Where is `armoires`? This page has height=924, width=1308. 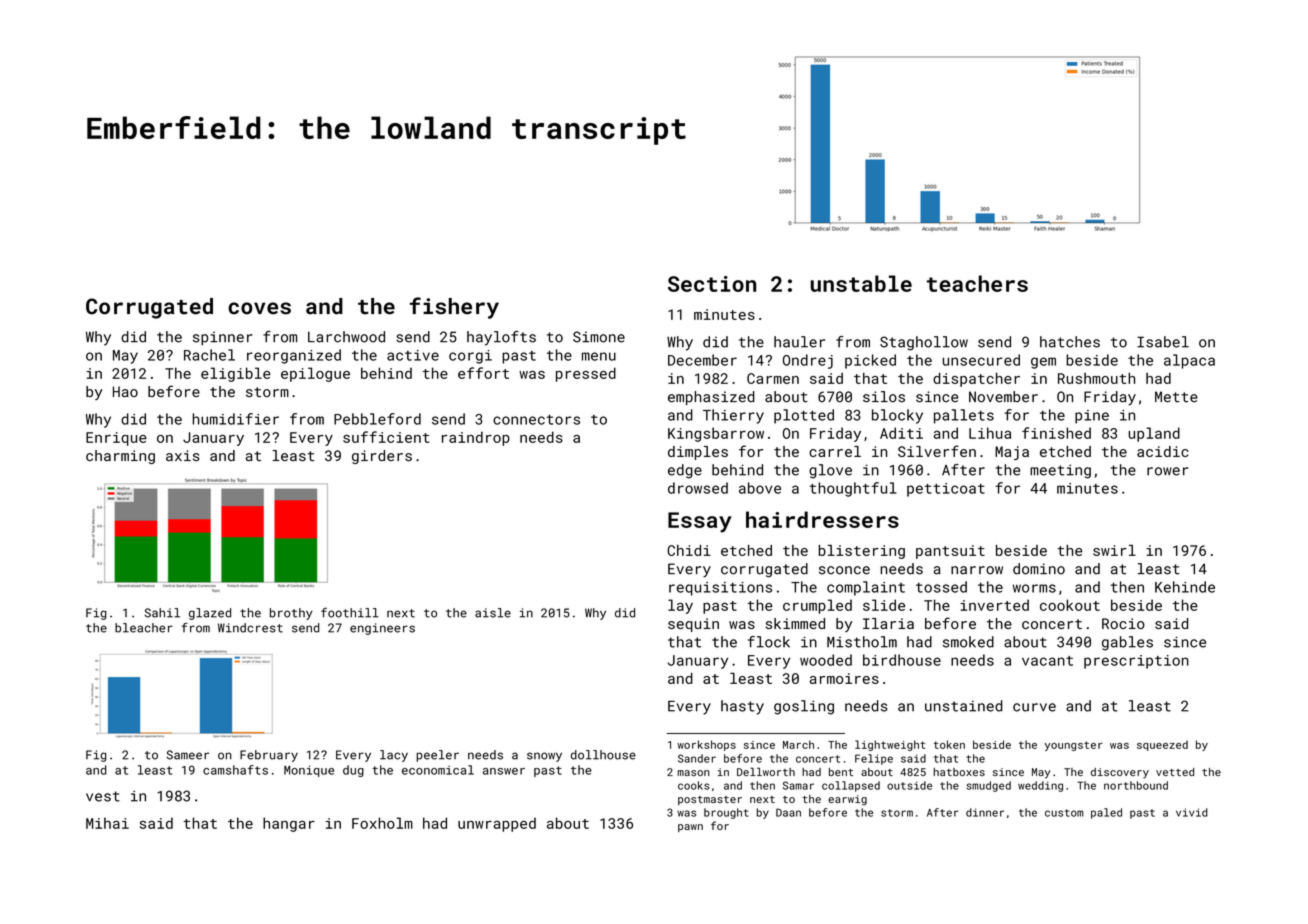 armoires is located at coordinates (844, 678).
